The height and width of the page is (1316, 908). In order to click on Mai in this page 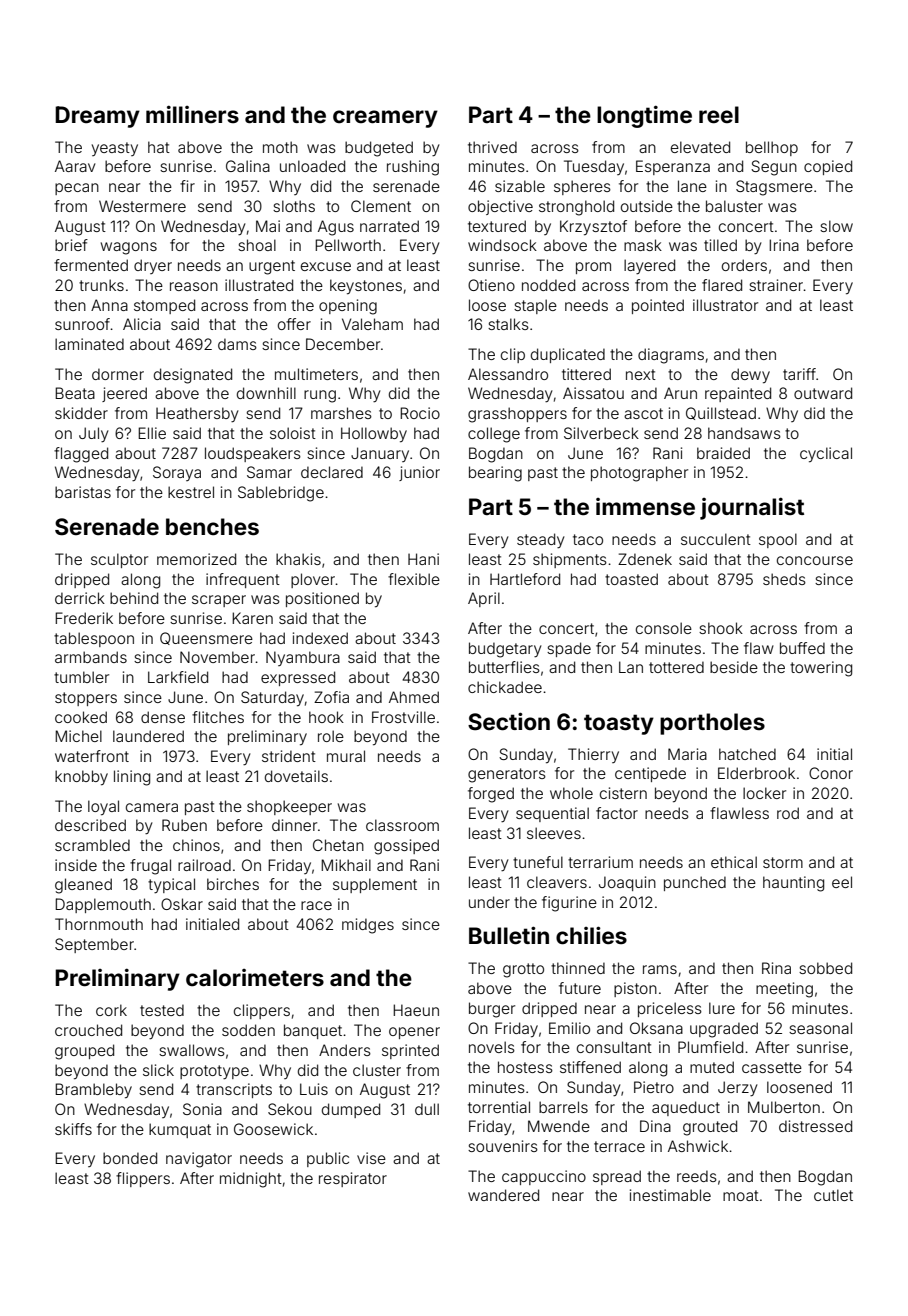, I will do `click(268, 226)`.
